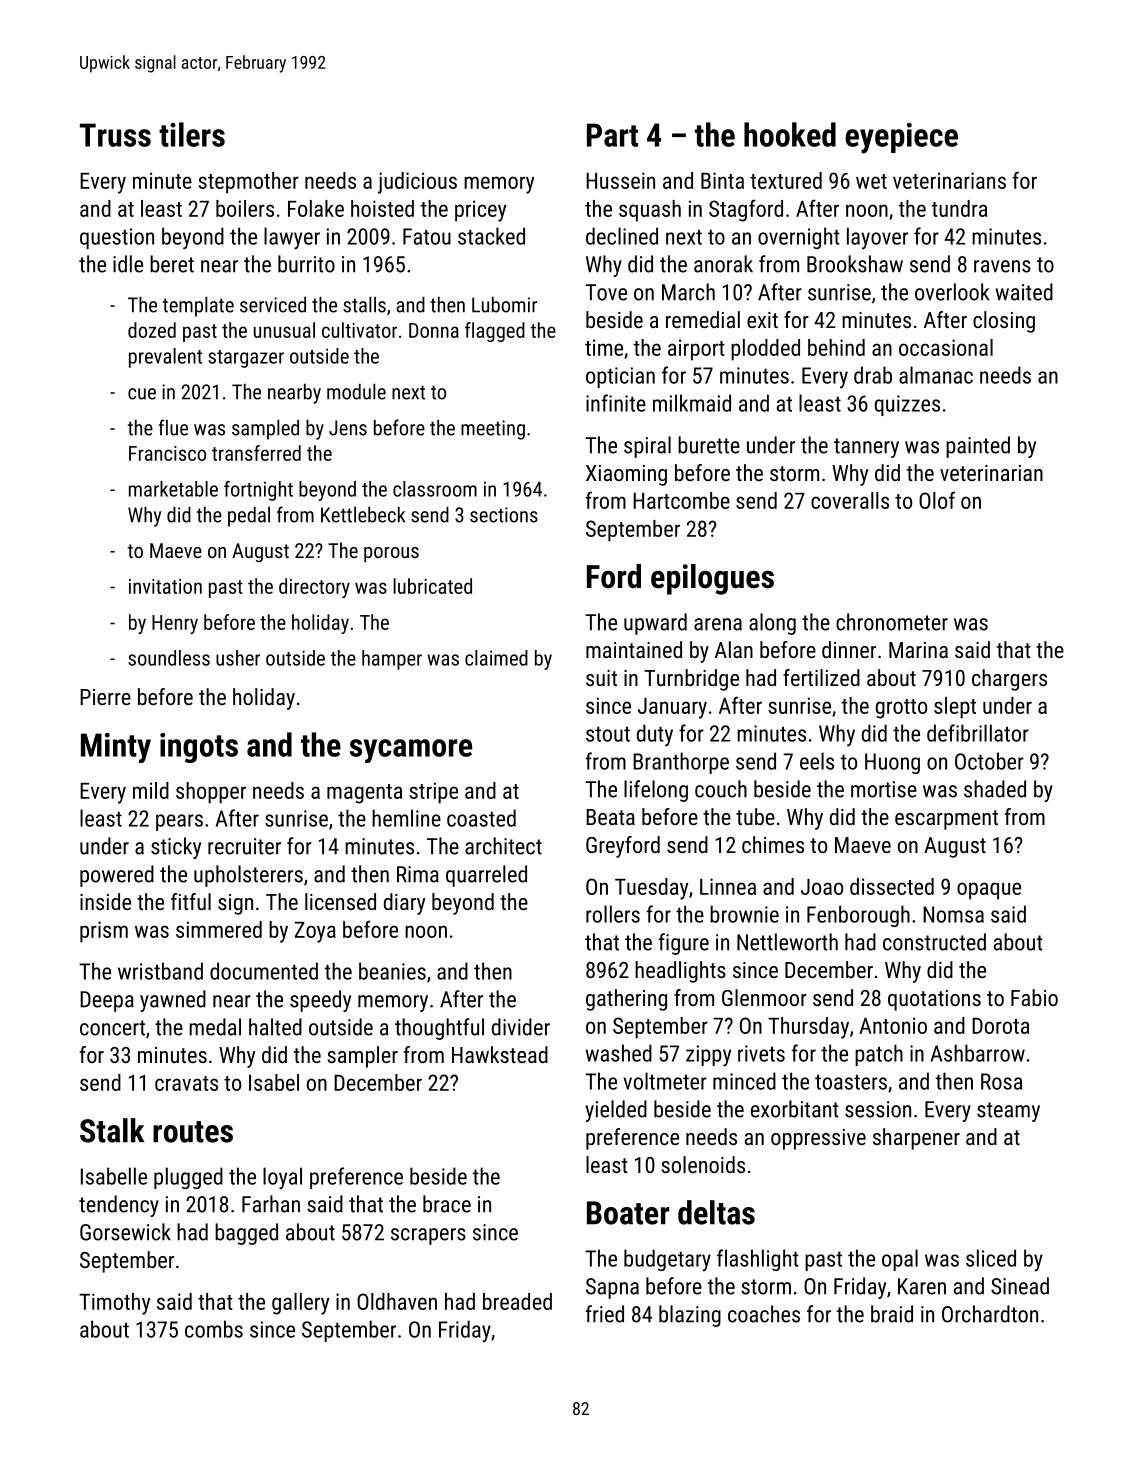 Image resolution: width=1144 pixels, height=1481 pixels. I want to click on Tove, so click(606, 292).
